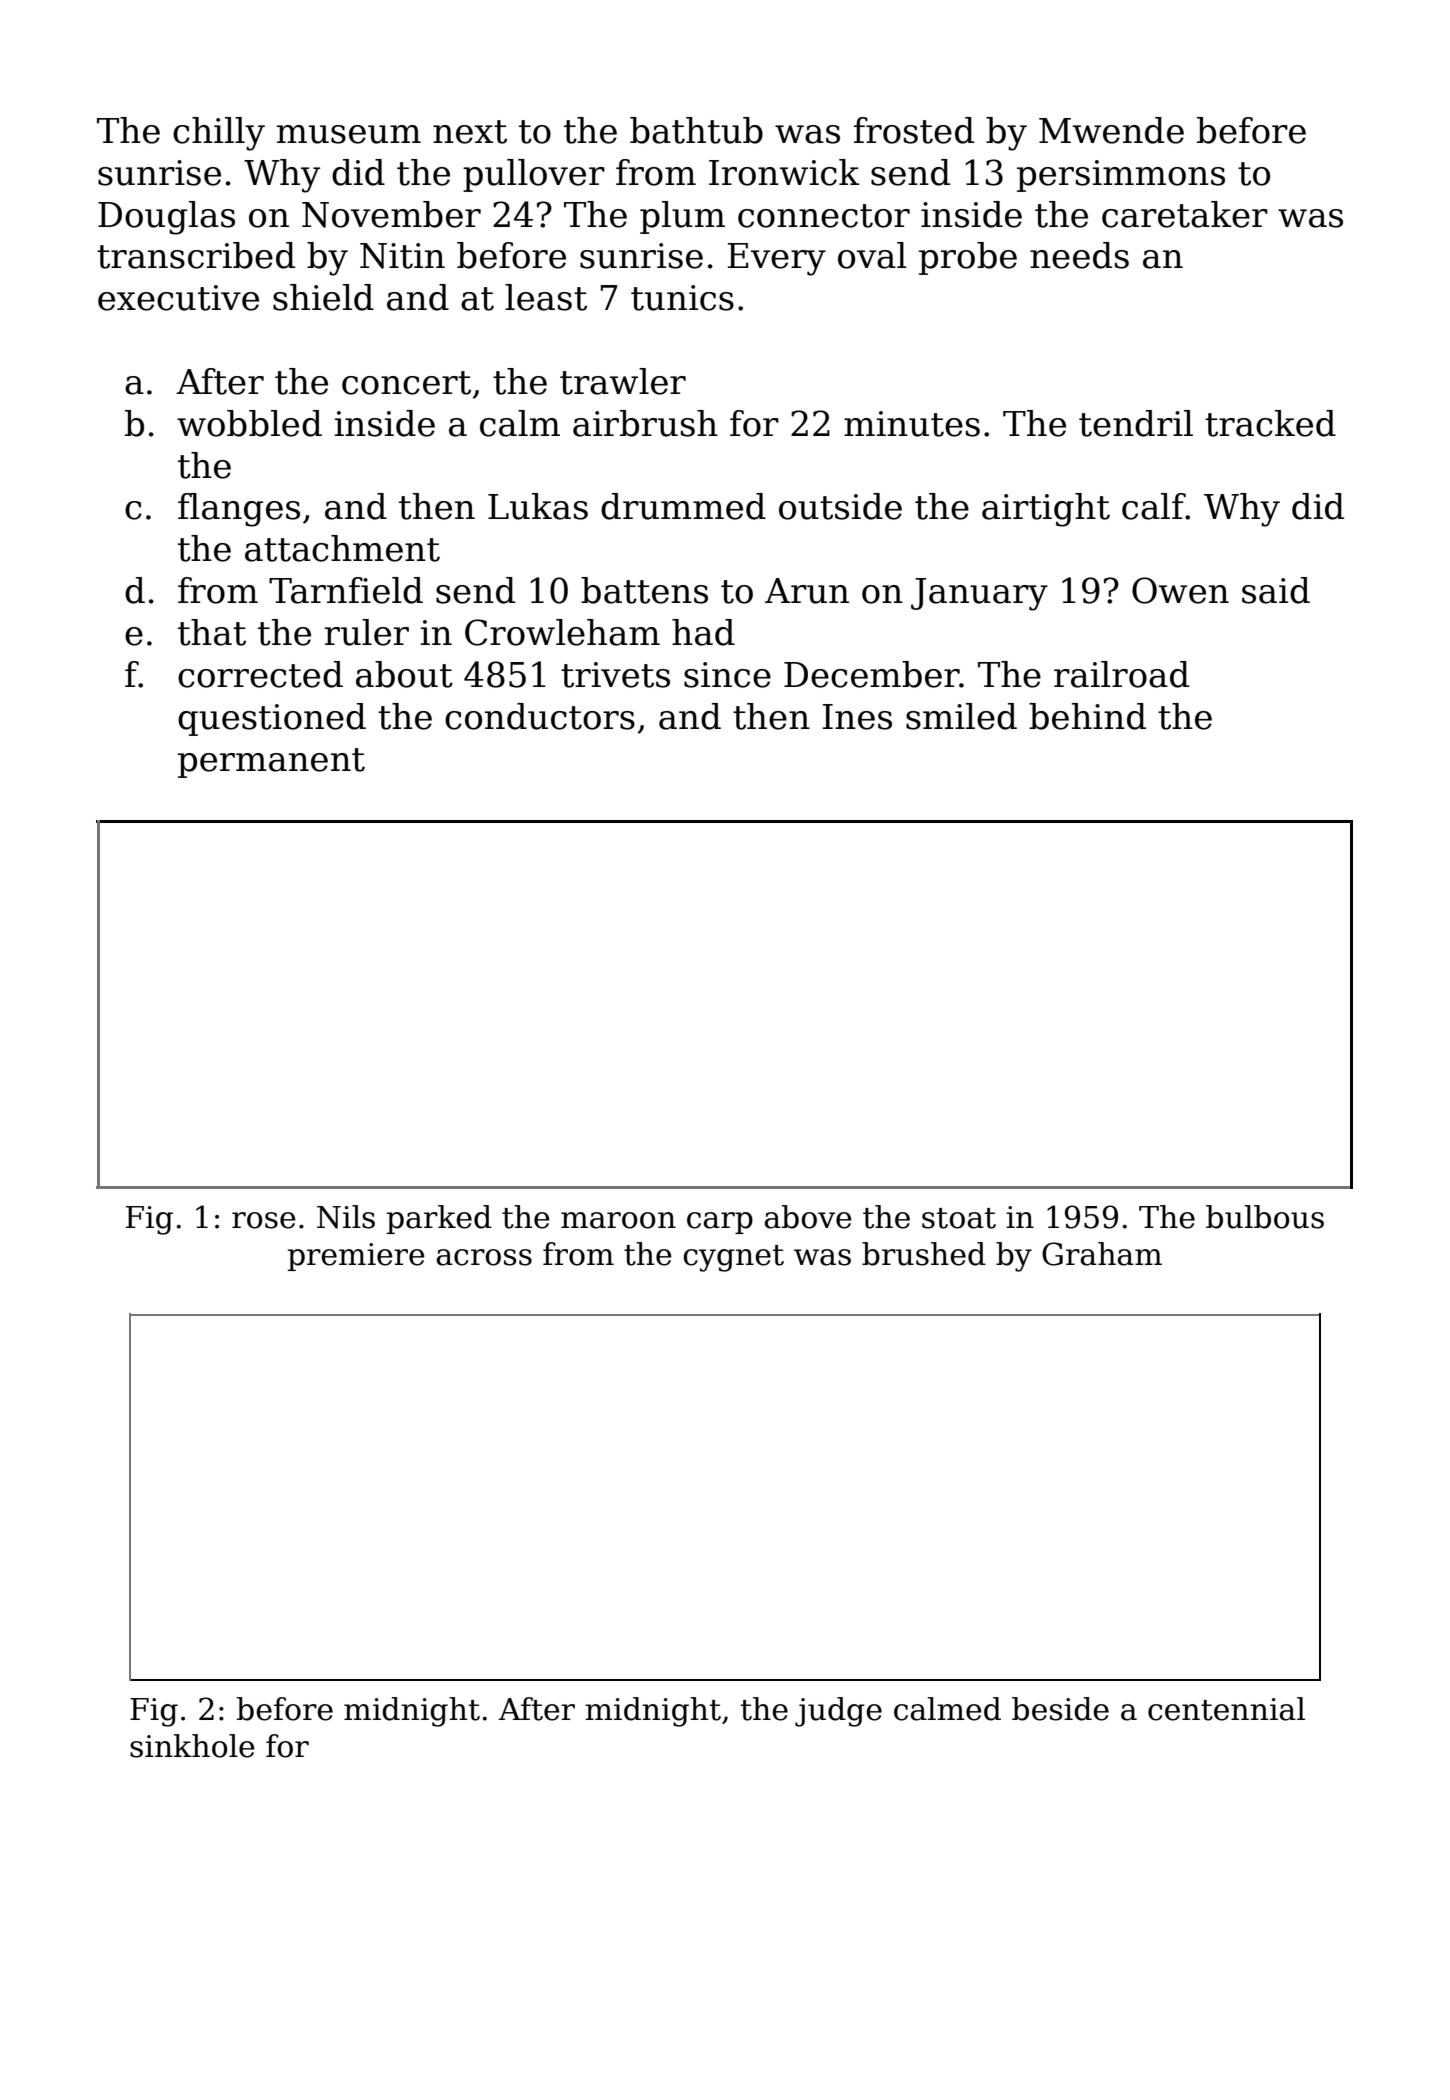 This screenshot has width=1450, height=2100. I want to click on said, so click(1276, 590).
